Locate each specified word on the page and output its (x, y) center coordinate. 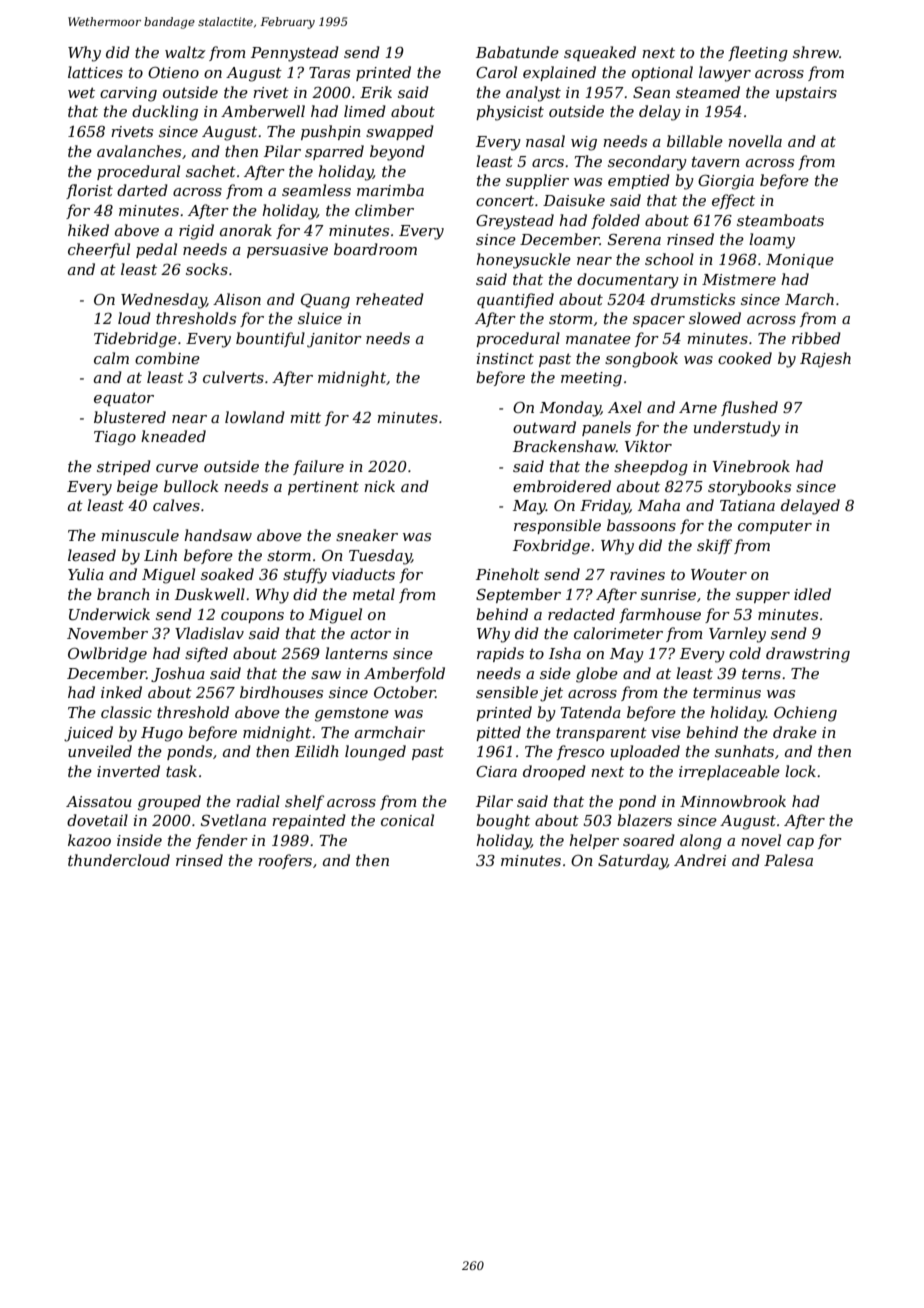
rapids (500, 654)
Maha (659, 505)
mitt (305, 417)
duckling (165, 113)
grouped (169, 803)
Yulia (86, 574)
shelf (304, 802)
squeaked (600, 53)
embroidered (562, 486)
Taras (329, 72)
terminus (727, 692)
